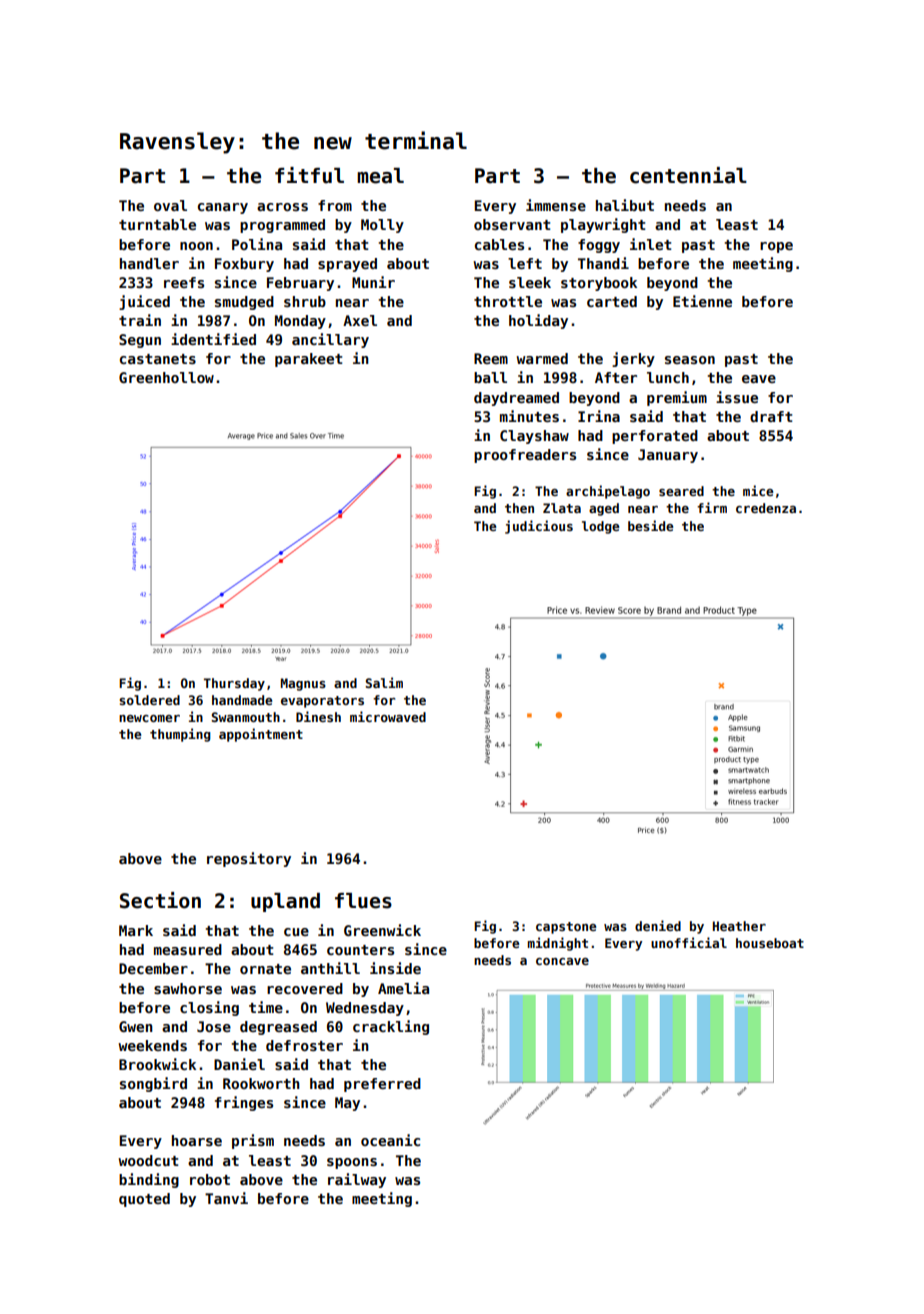 This page has width=924, height=1314. What do you see at coordinates (309, 175) in the page?
I see `fitful` at bounding box center [309, 175].
